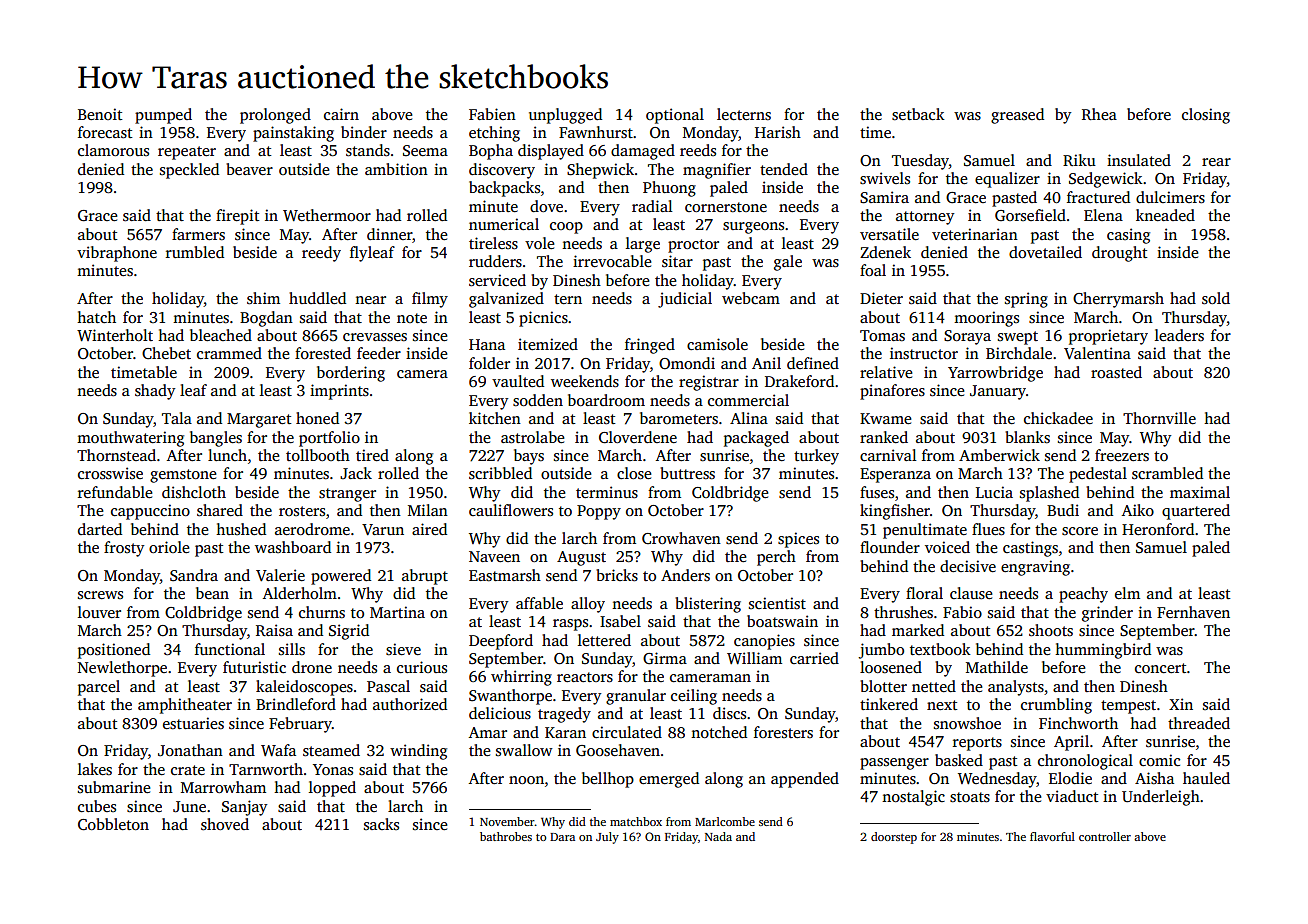 The width and height of the screenshot is (1308, 924). I want to click on cairn, so click(341, 114).
